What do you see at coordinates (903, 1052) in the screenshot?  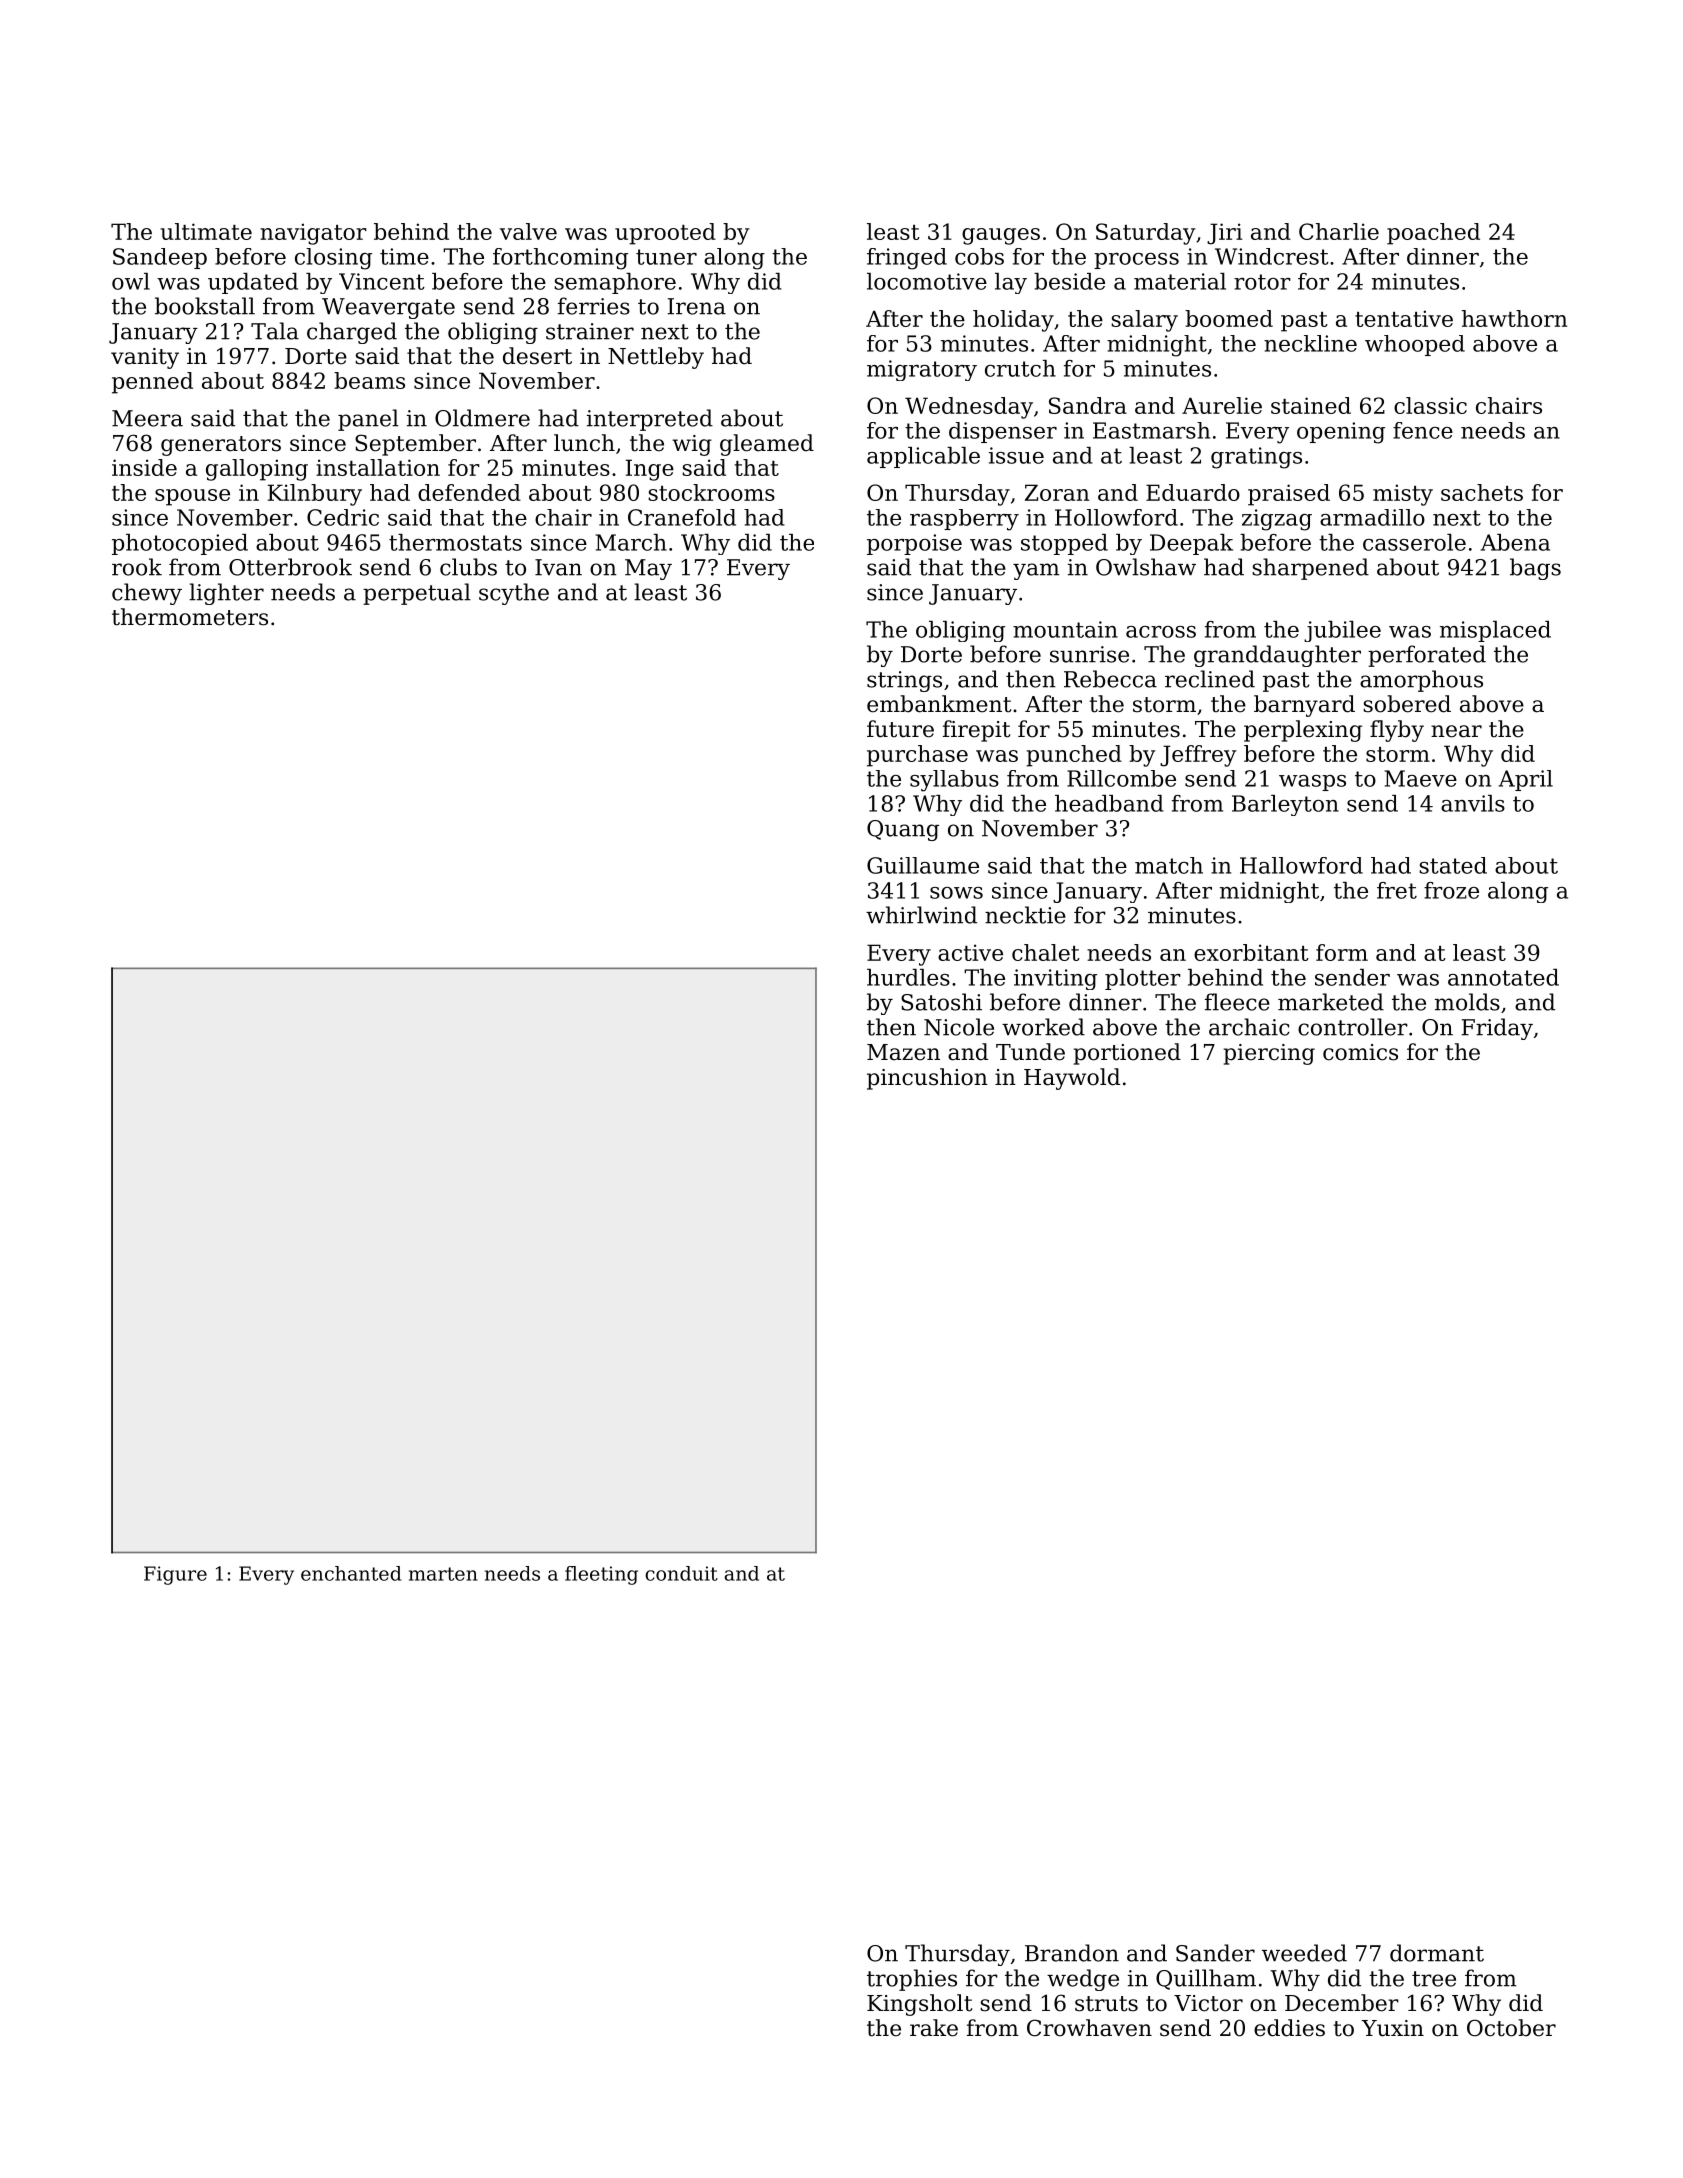 I see `Mazen` at bounding box center [903, 1052].
